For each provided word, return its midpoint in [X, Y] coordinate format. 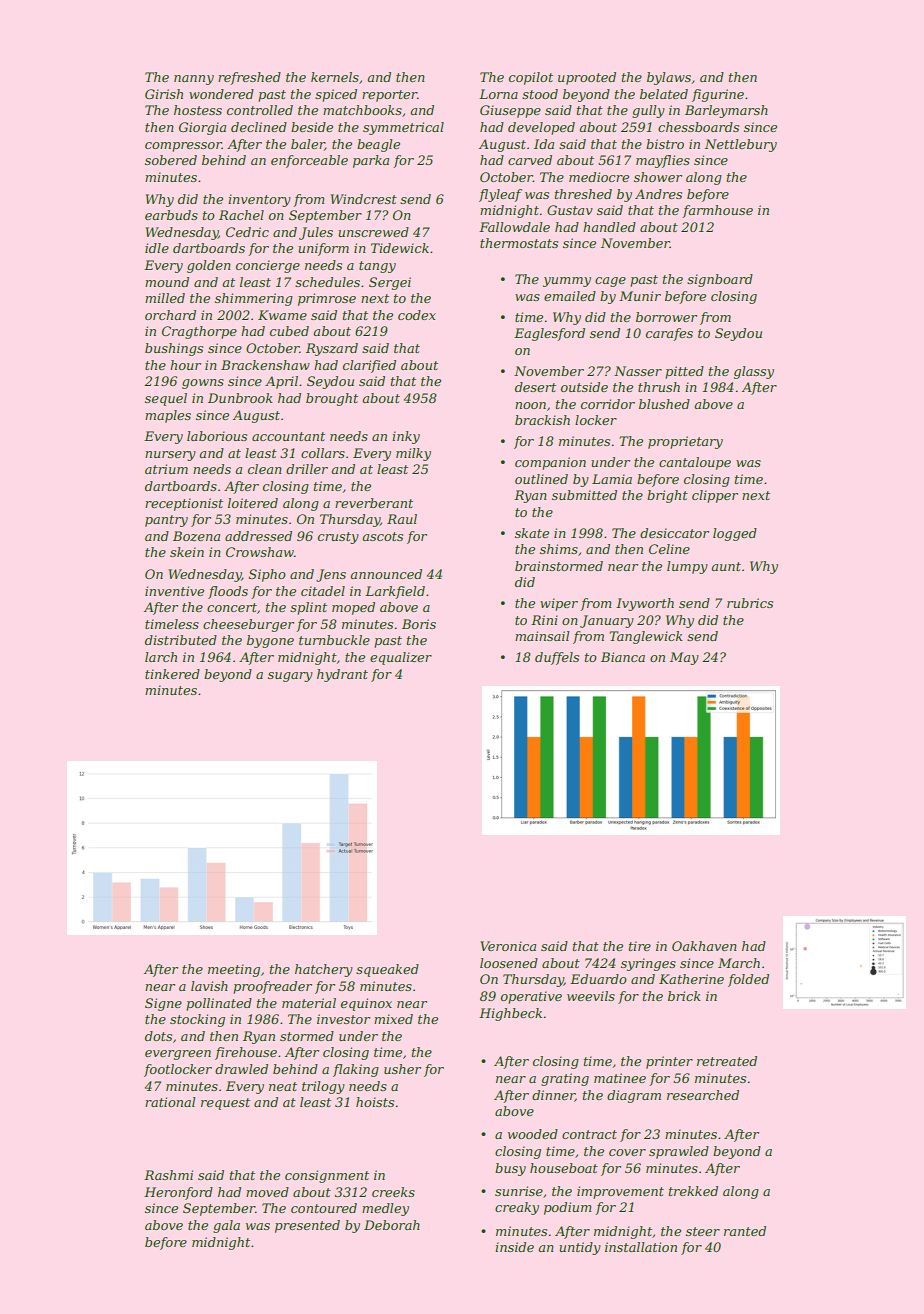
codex [417, 315]
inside [514, 1247]
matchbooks [362, 110]
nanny [194, 80]
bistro [665, 144]
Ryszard [332, 349]
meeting [234, 970]
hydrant [342, 675]
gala [226, 1226]
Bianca [623, 657]
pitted [684, 372]
